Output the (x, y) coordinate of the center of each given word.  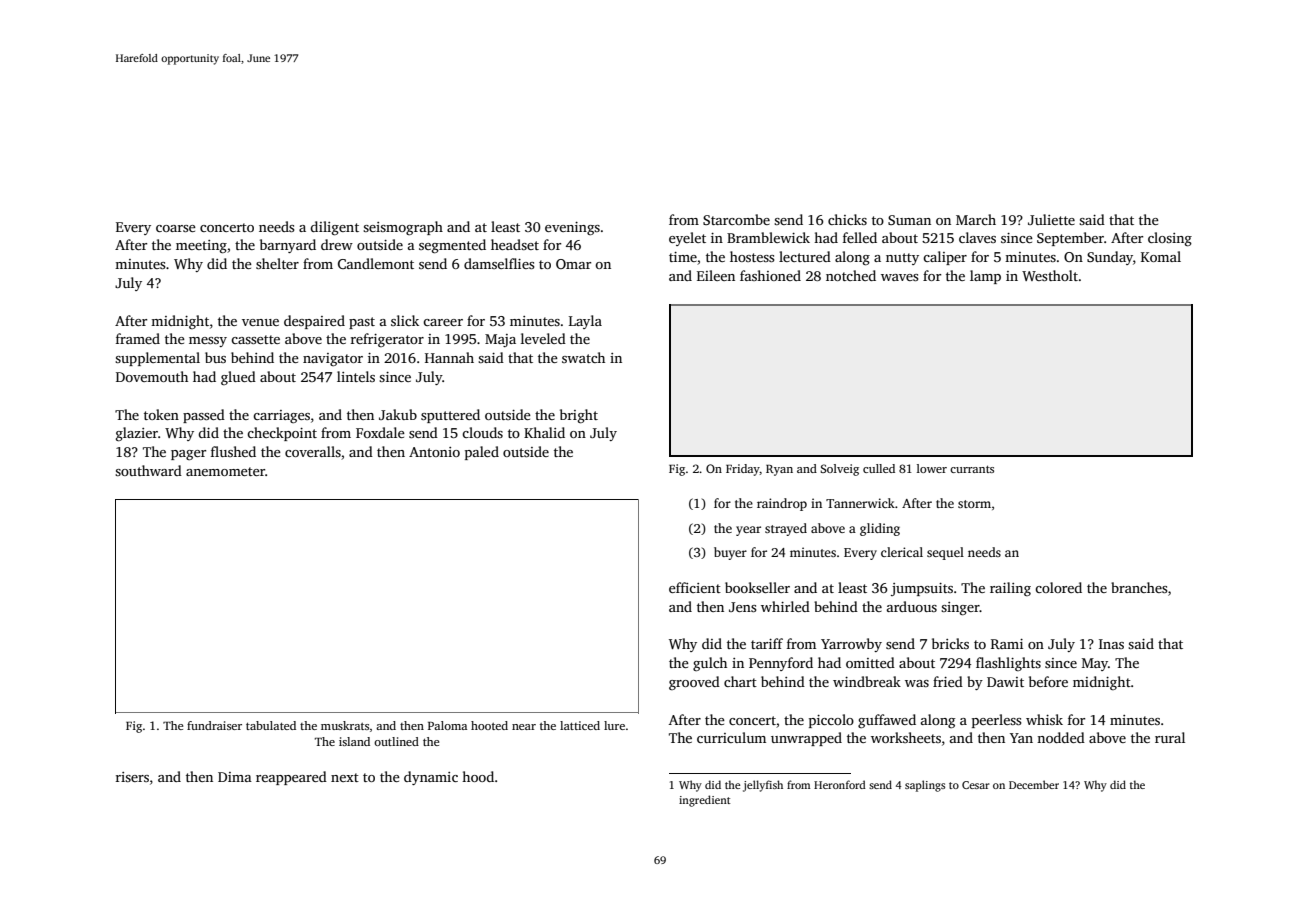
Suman (909, 220)
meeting (201, 247)
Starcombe (736, 219)
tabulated (271, 725)
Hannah (449, 357)
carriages (281, 416)
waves (900, 277)
